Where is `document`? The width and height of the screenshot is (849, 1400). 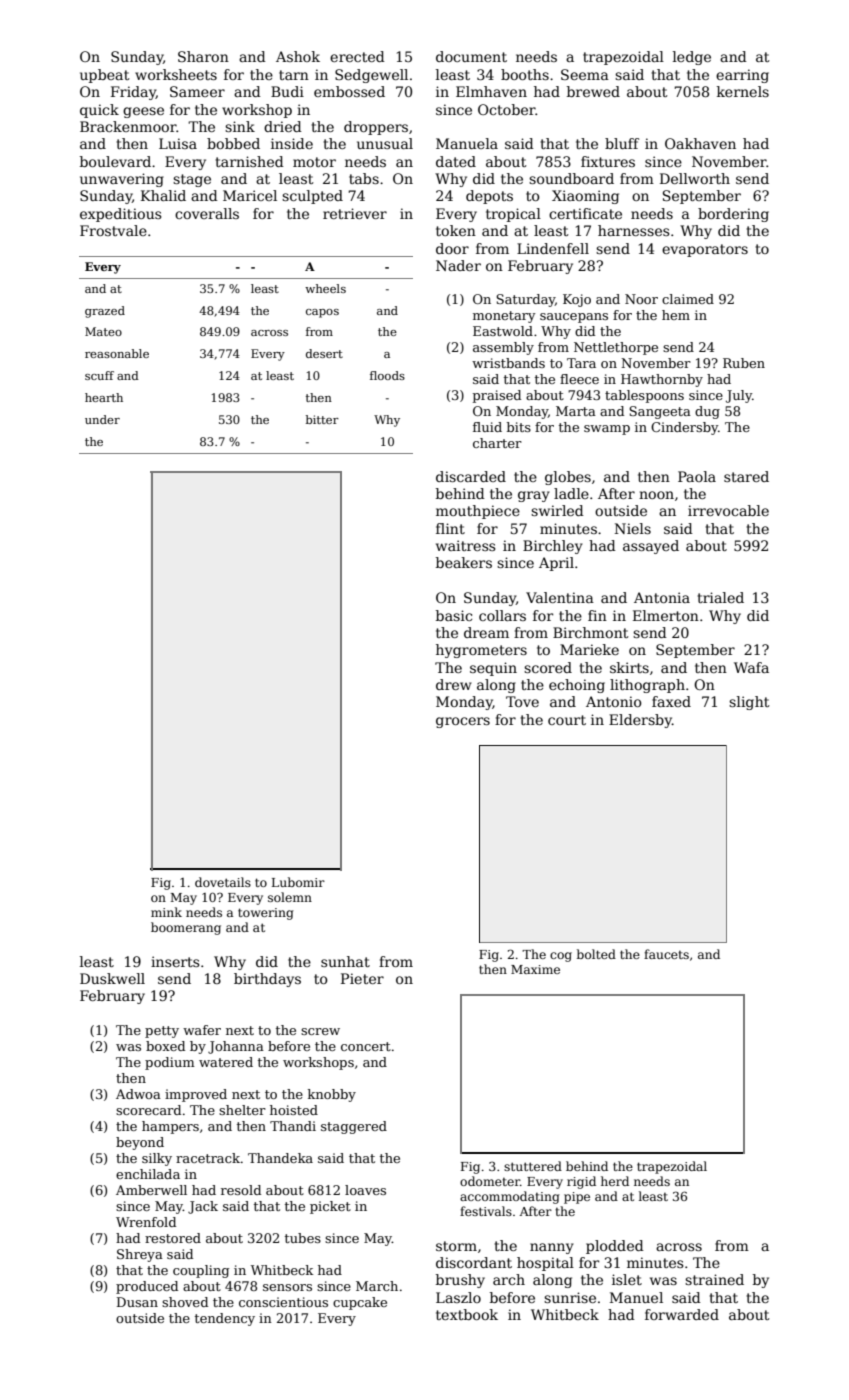 document is located at coordinates (471, 56).
